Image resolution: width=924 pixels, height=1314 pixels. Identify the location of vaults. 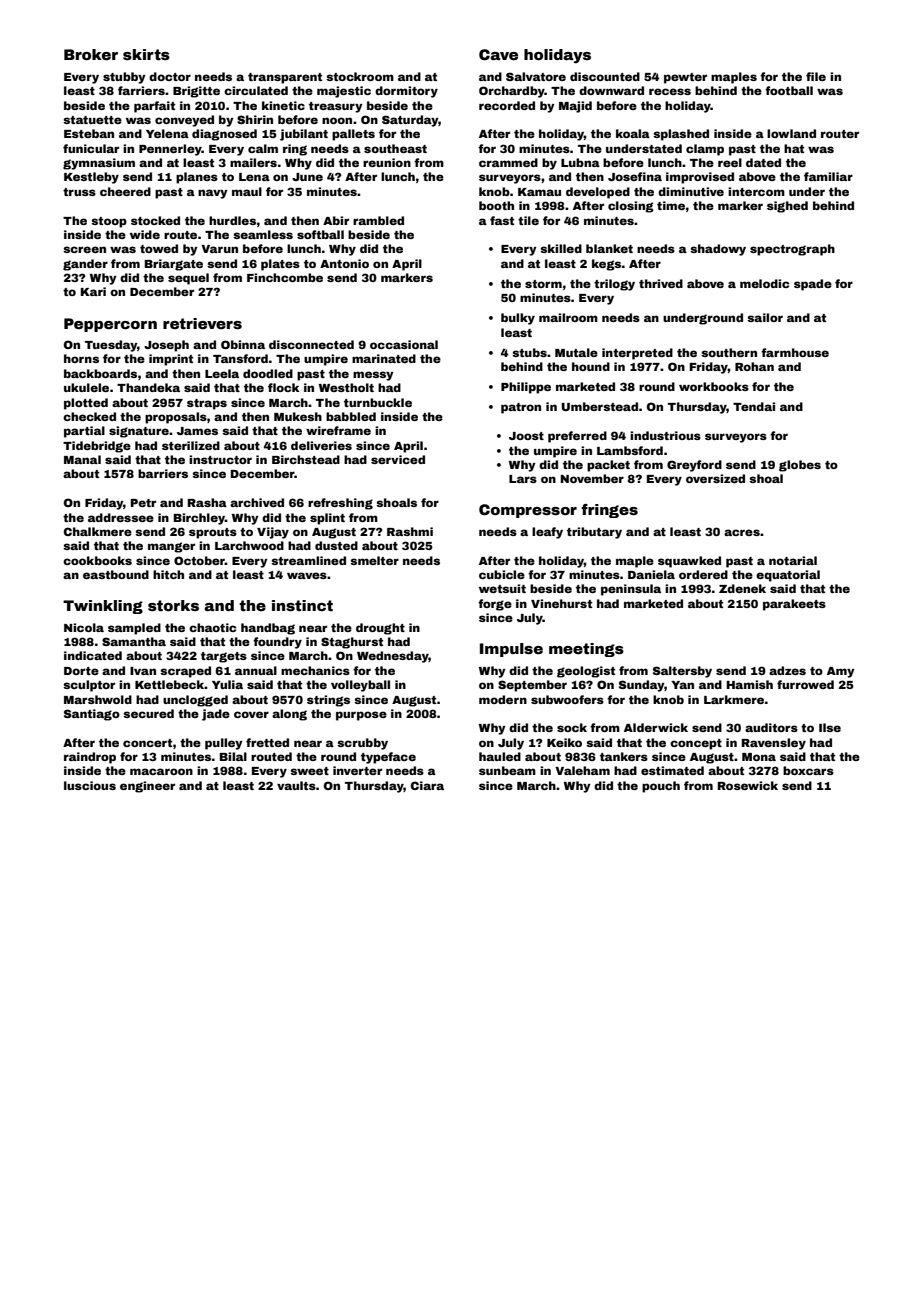
(296, 785).
